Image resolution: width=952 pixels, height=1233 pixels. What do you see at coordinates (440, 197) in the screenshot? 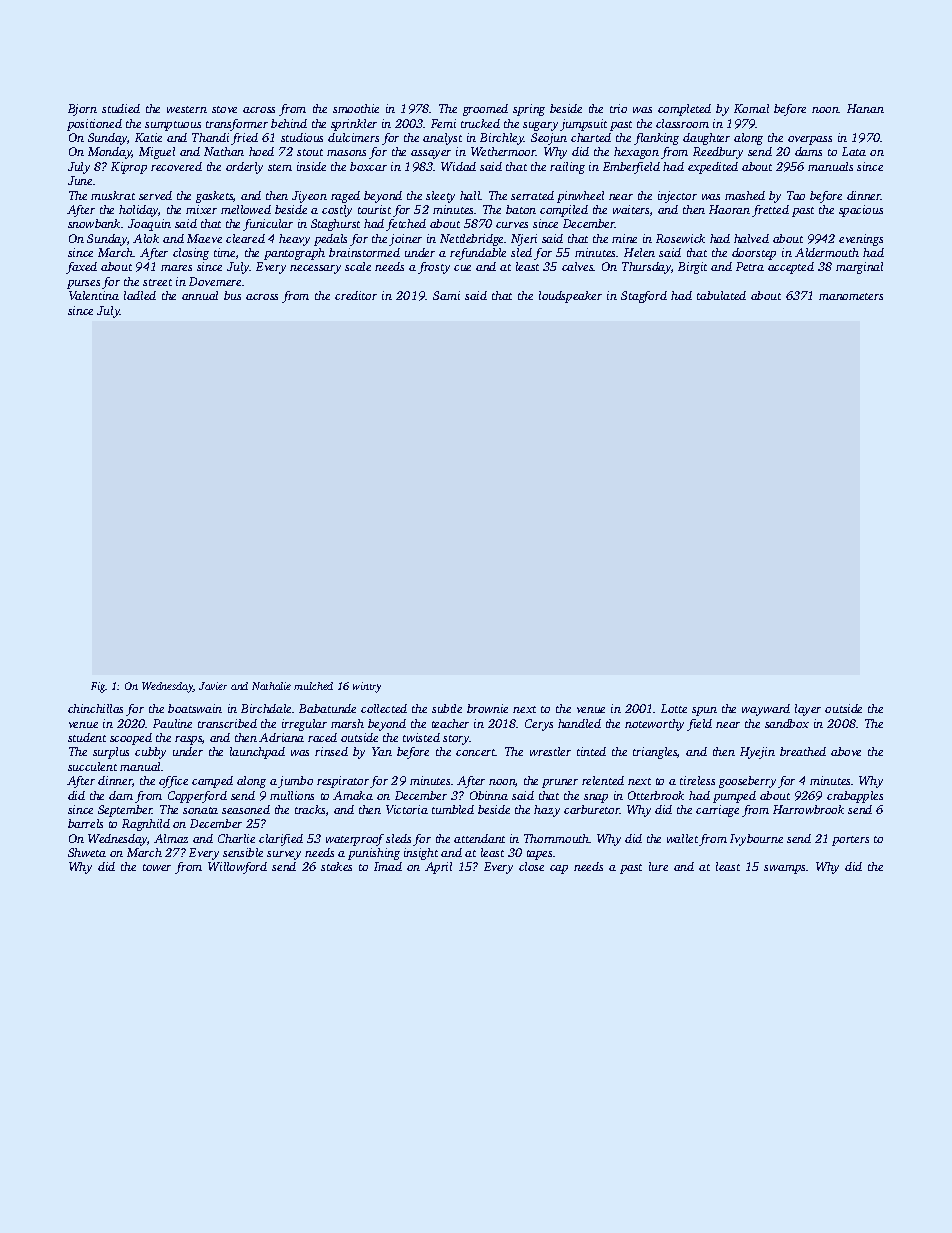
I see `sleety` at bounding box center [440, 197].
